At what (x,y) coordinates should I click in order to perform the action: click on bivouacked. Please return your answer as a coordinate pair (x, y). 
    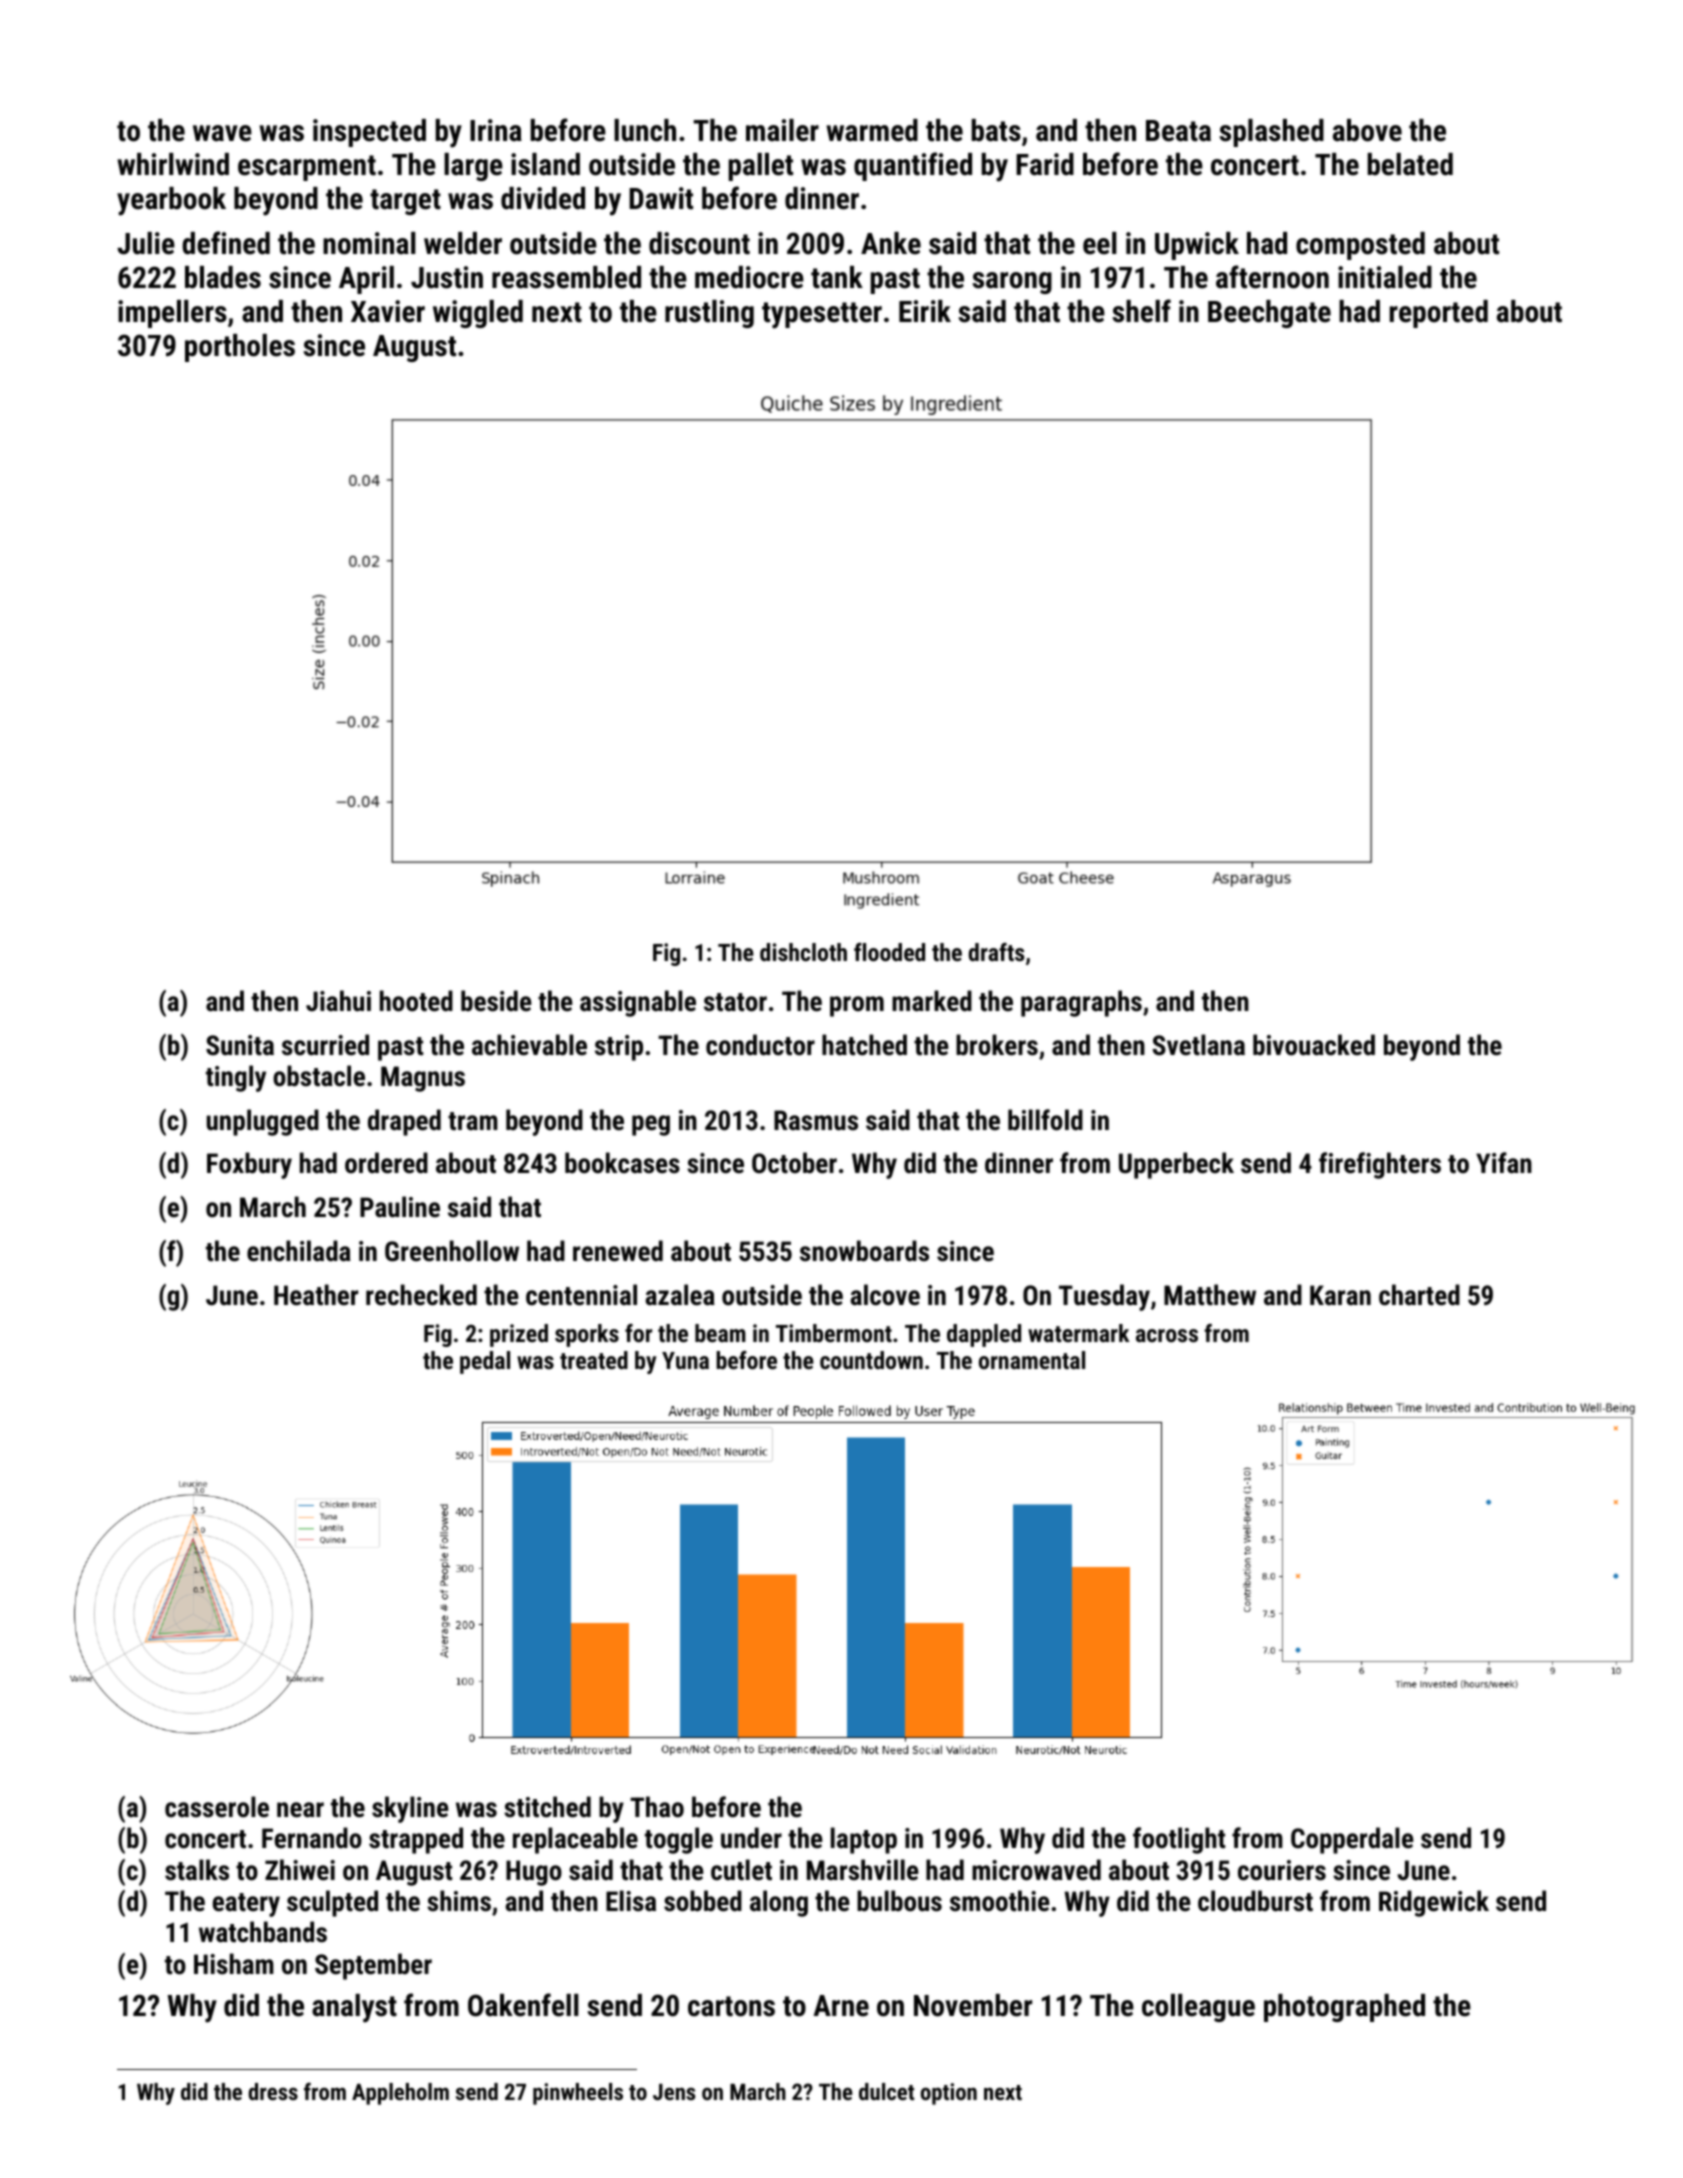
    Looking at the image, I should click on (1314, 1045).
